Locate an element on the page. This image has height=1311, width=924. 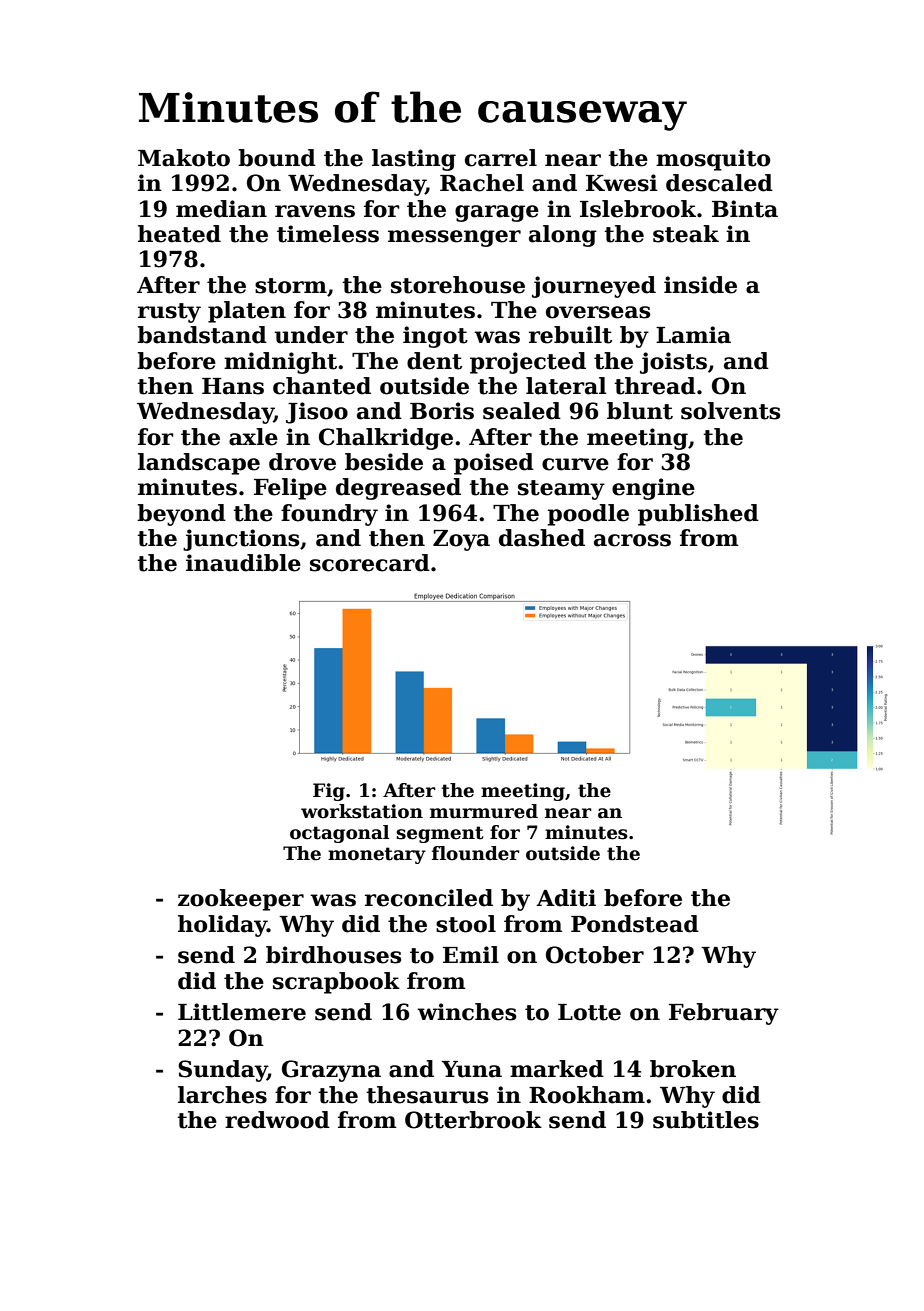
poodle is located at coordinates (588, 515).
